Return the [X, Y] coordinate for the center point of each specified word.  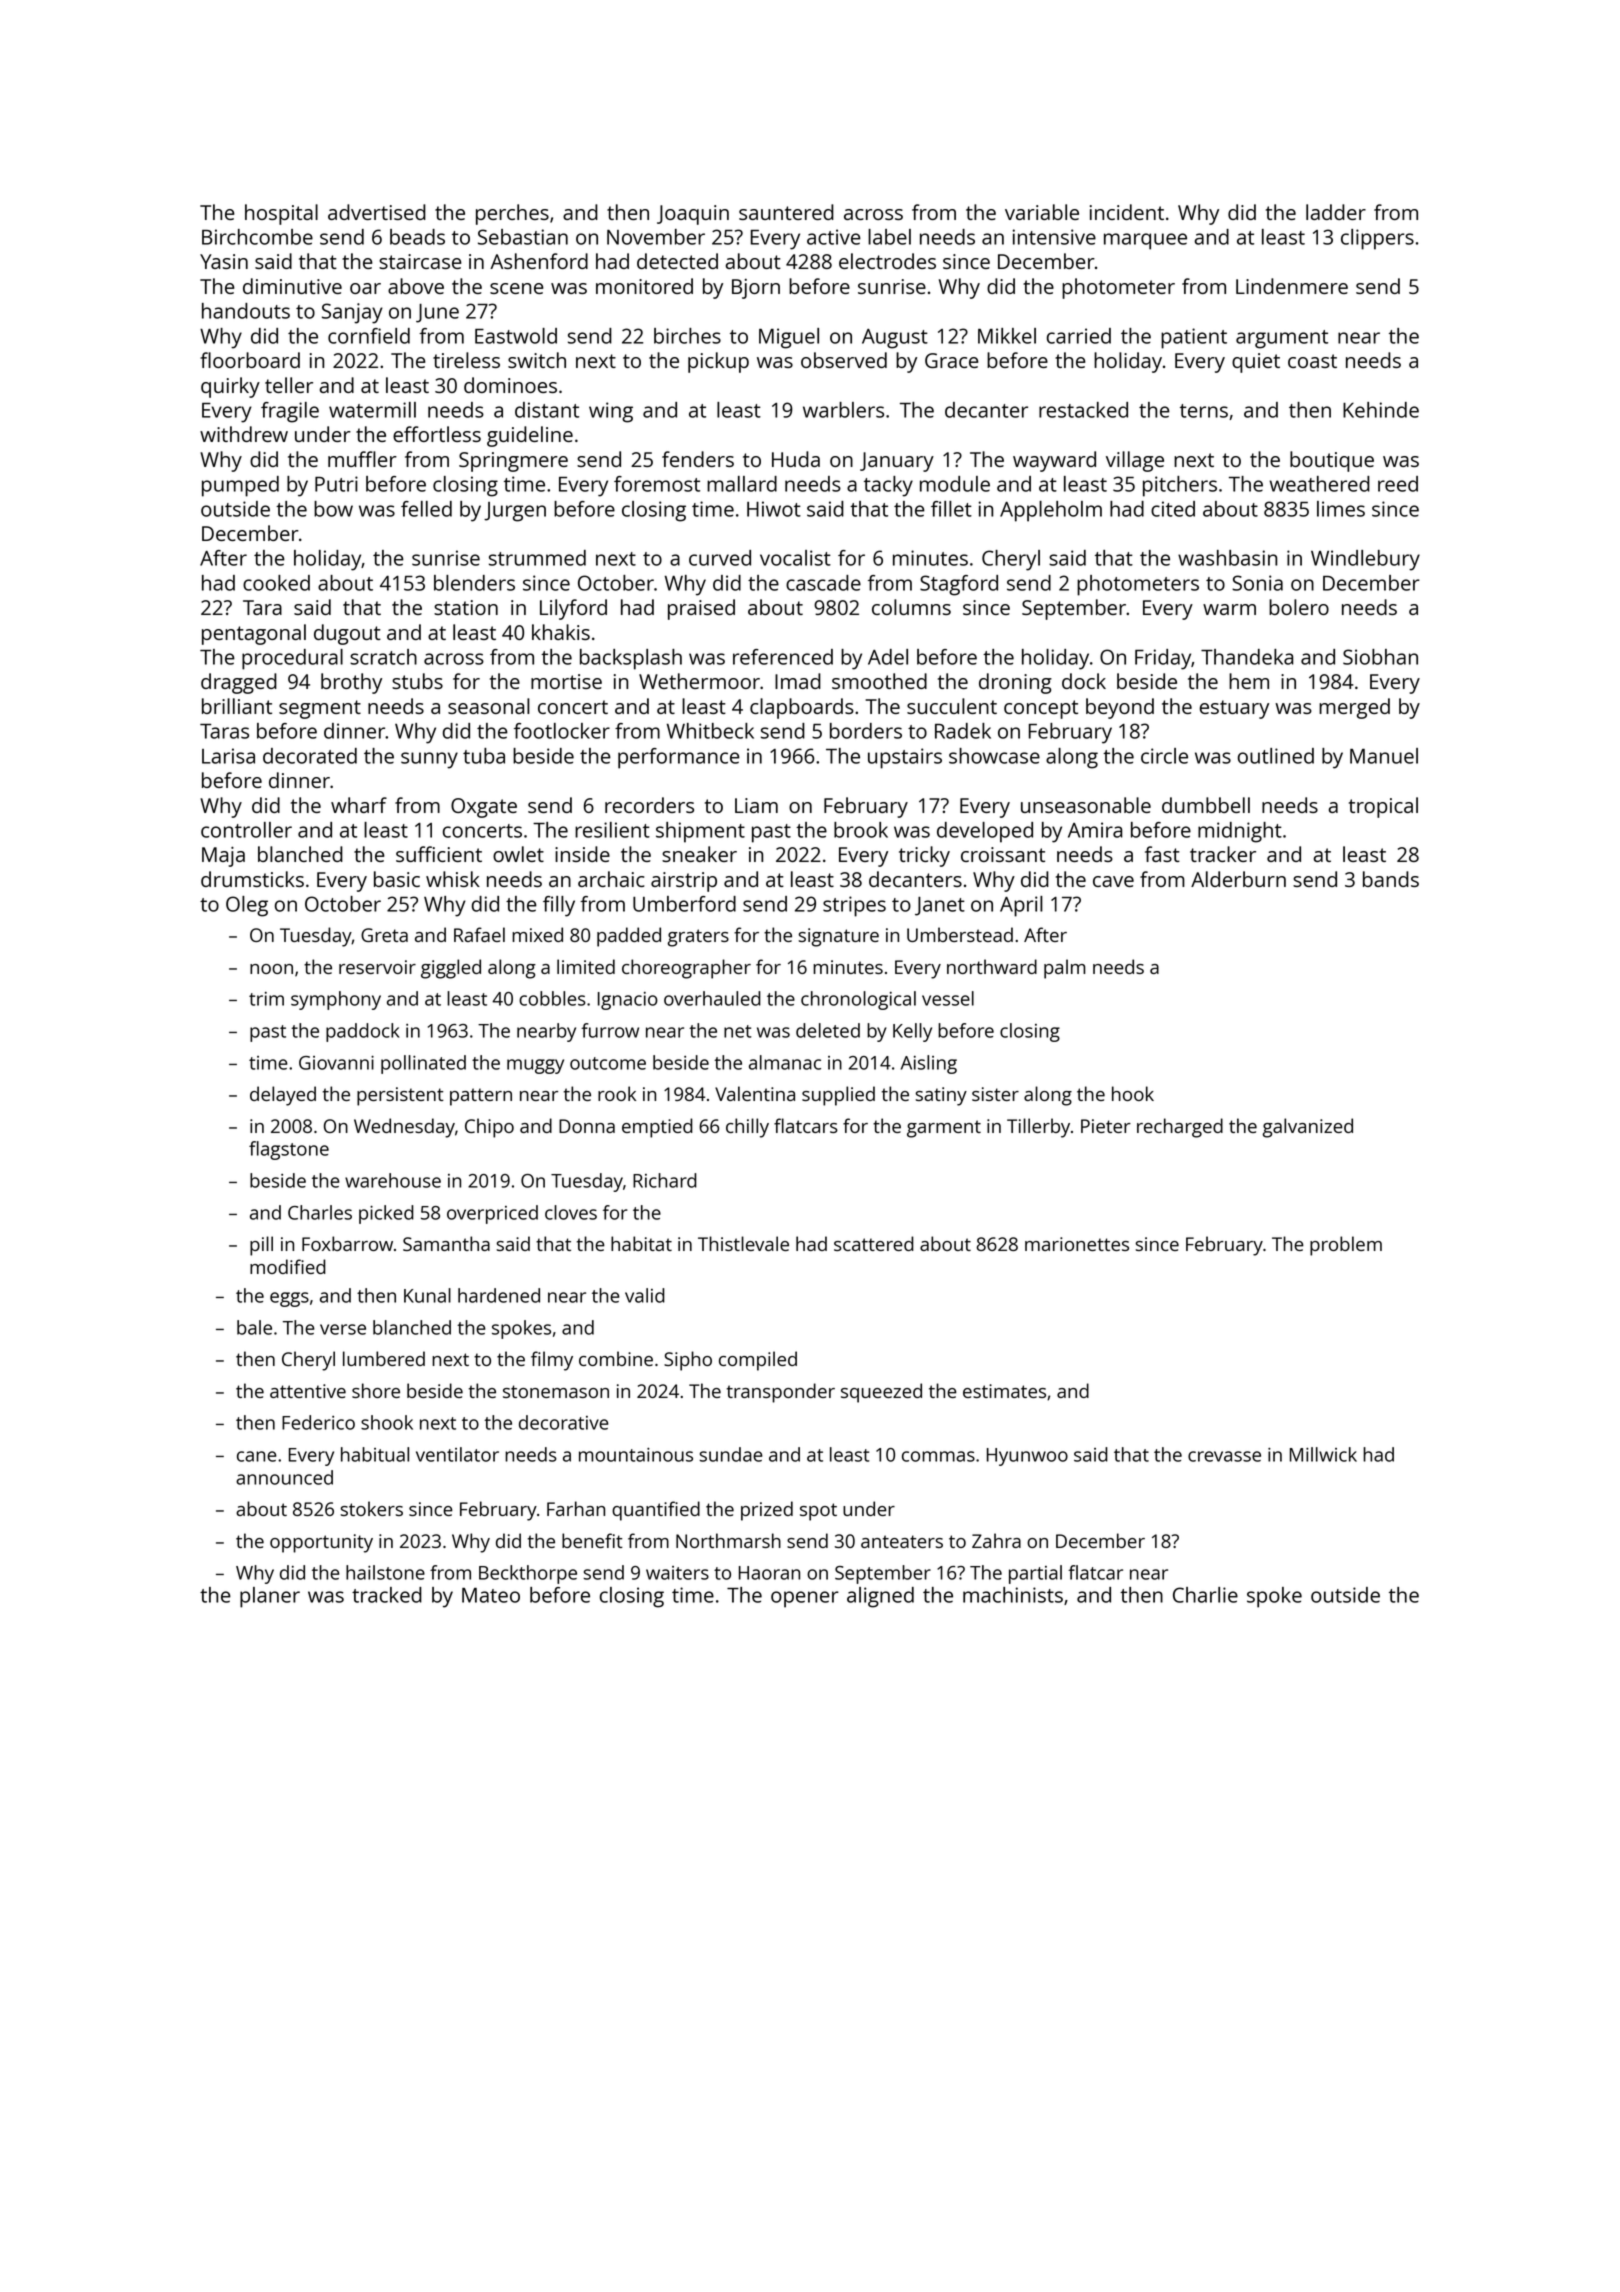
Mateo [491, 1595]
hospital [281, 214]
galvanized [1307, 1128]
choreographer [686, 969]
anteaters [902, 1541]
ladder [1336, 212]
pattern [481, 1097]
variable [1042, 212]
